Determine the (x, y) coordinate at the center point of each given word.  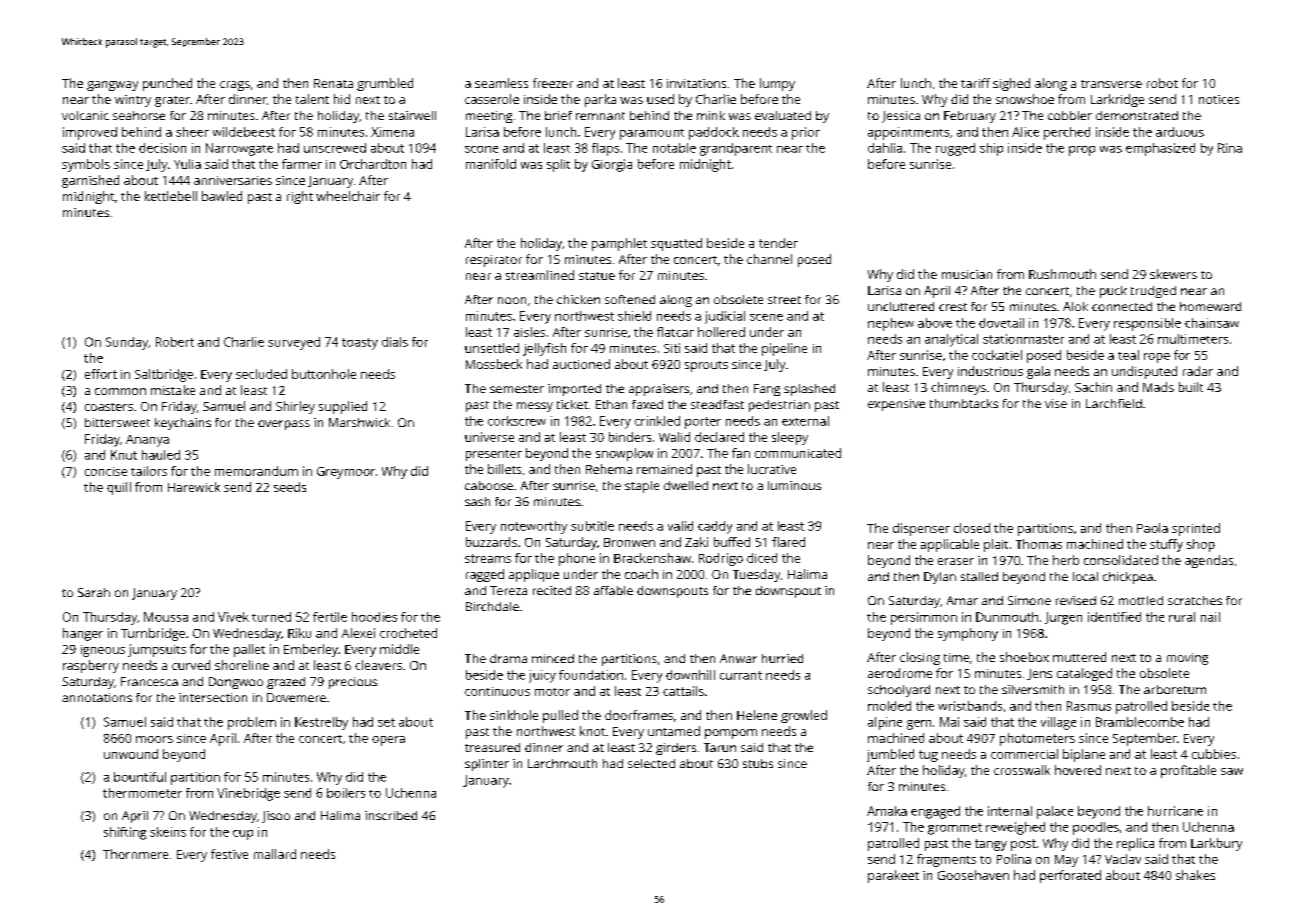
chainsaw (1212, 323)
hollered (721, 332)
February (970, 117)
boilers (346, 793)
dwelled (686, 485)
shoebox (1024, 657)
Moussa (166, 617)
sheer (192, 132)
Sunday (127, 343)
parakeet (893, 876)
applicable (950, 545)
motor (552, 692)
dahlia (885, 148)
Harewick (194, 487)
